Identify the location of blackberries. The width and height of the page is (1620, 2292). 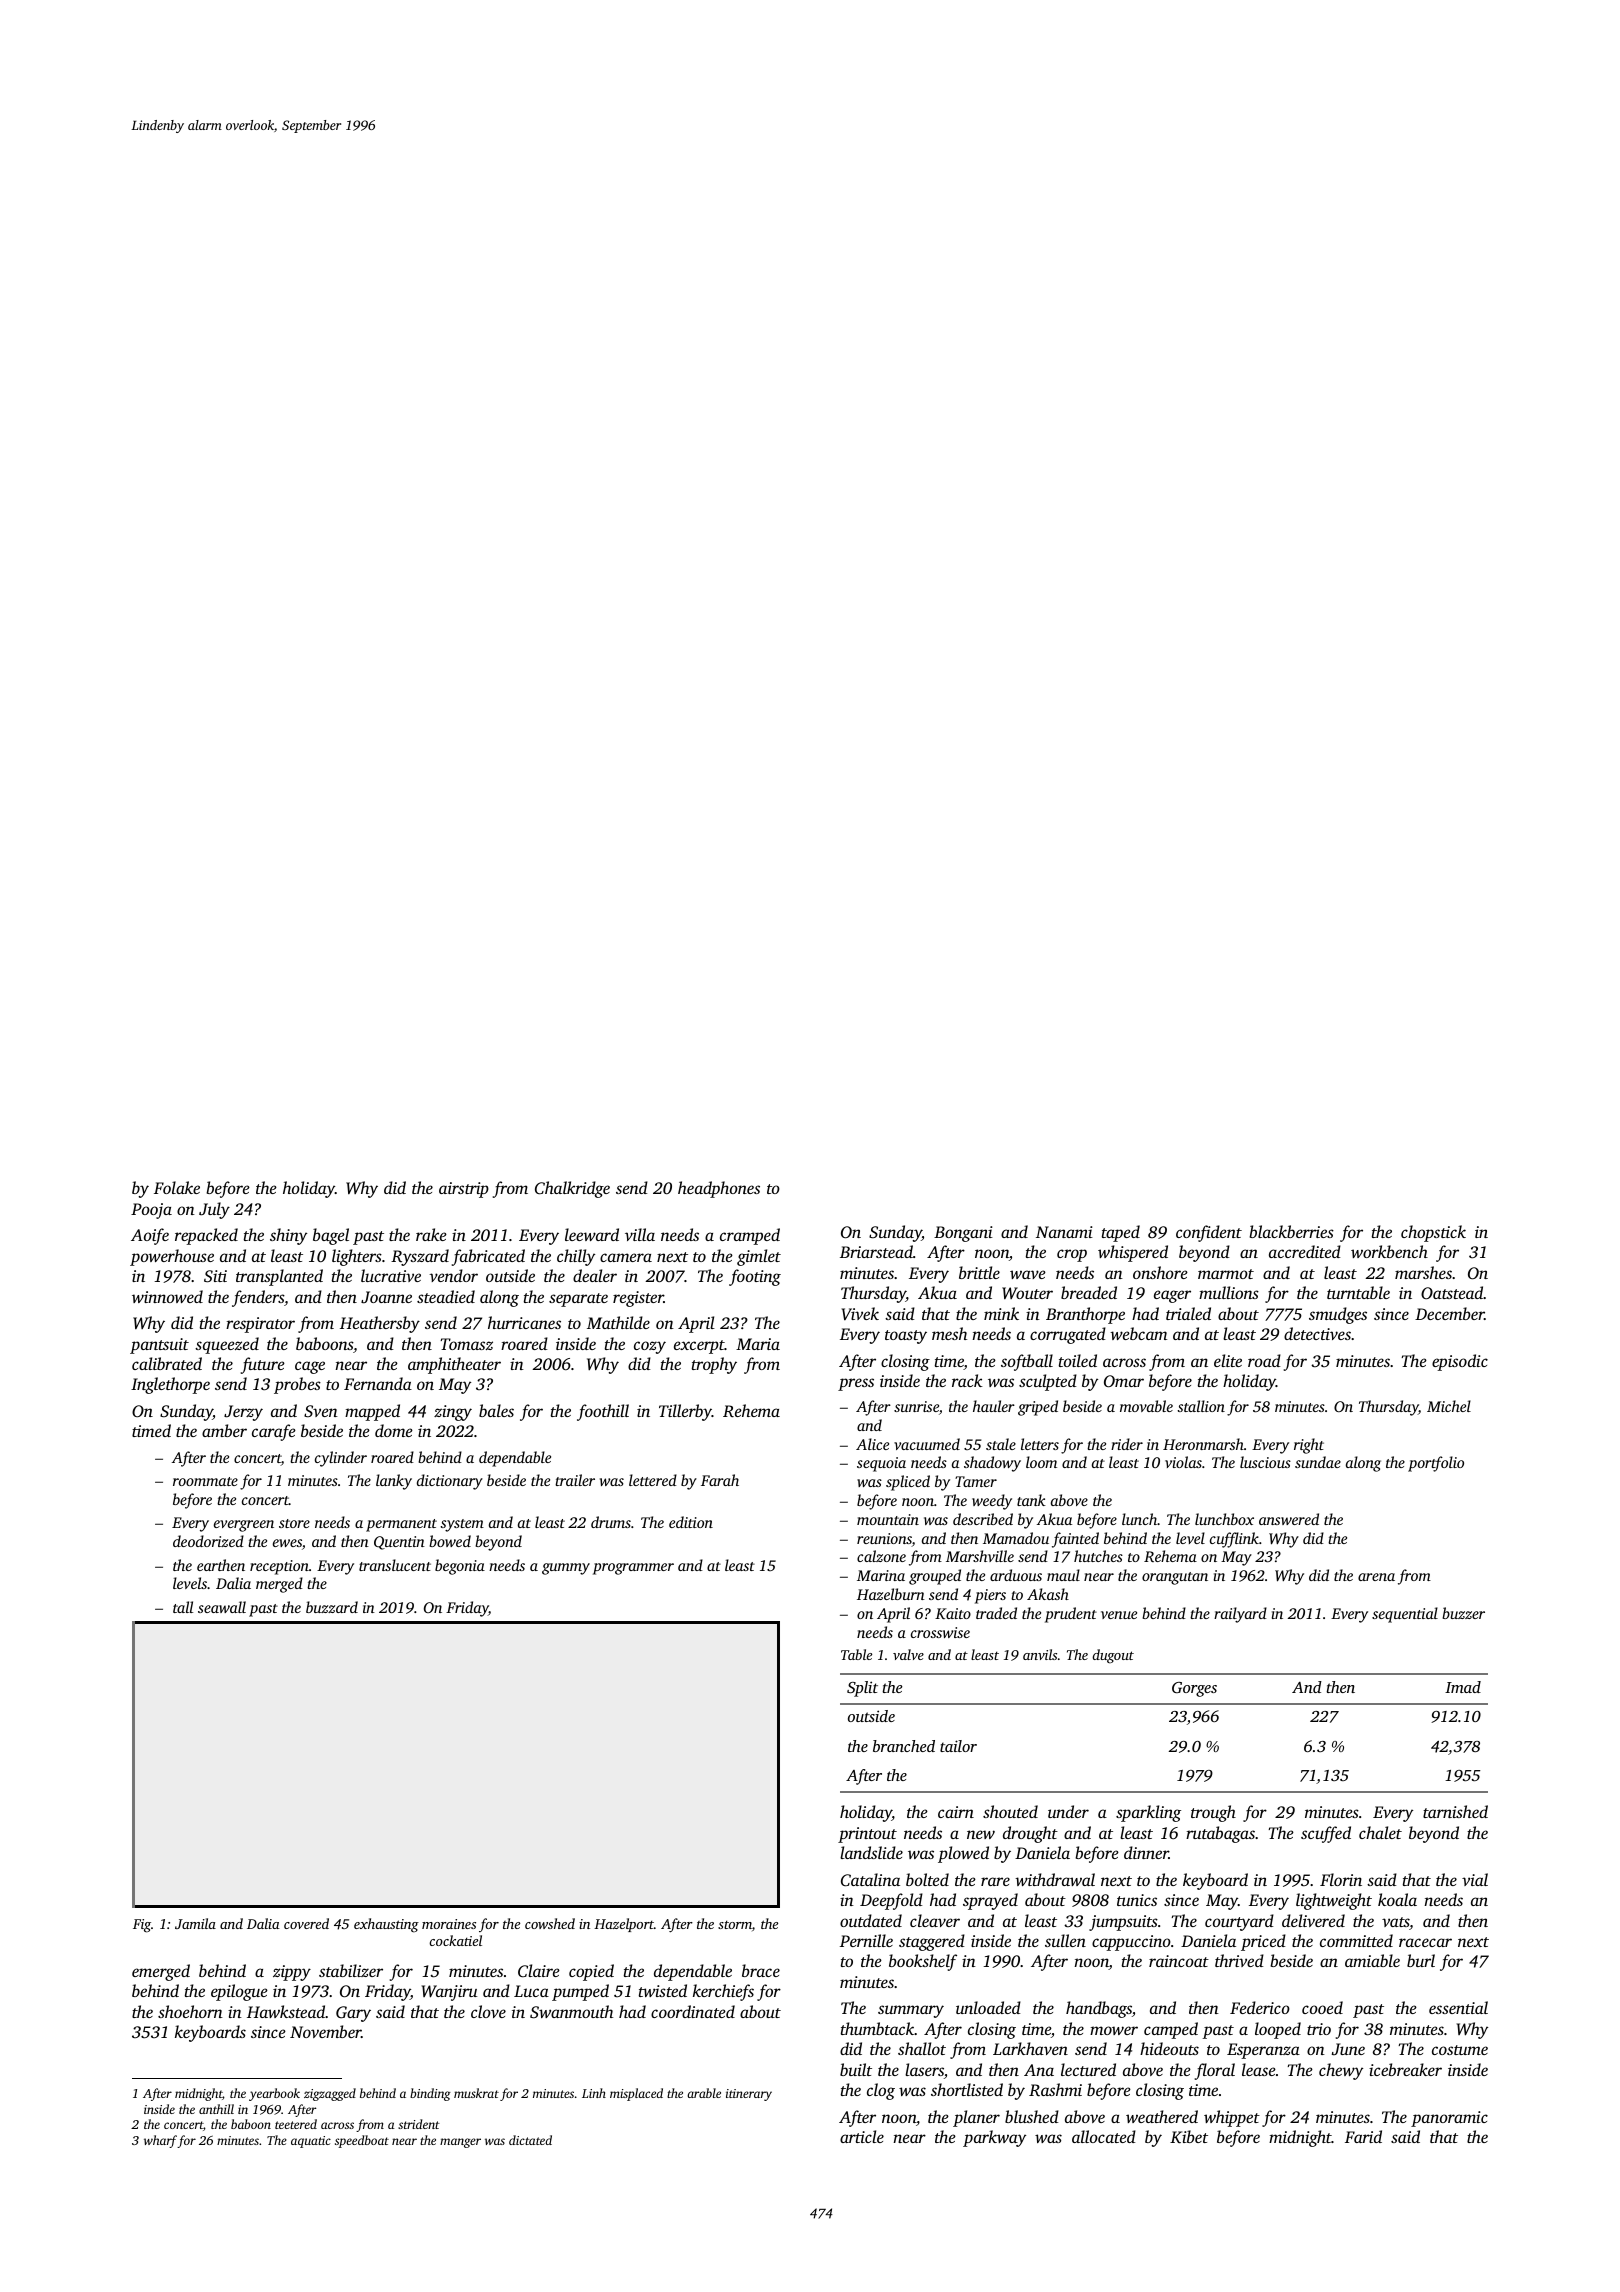
(1291, 1231).
